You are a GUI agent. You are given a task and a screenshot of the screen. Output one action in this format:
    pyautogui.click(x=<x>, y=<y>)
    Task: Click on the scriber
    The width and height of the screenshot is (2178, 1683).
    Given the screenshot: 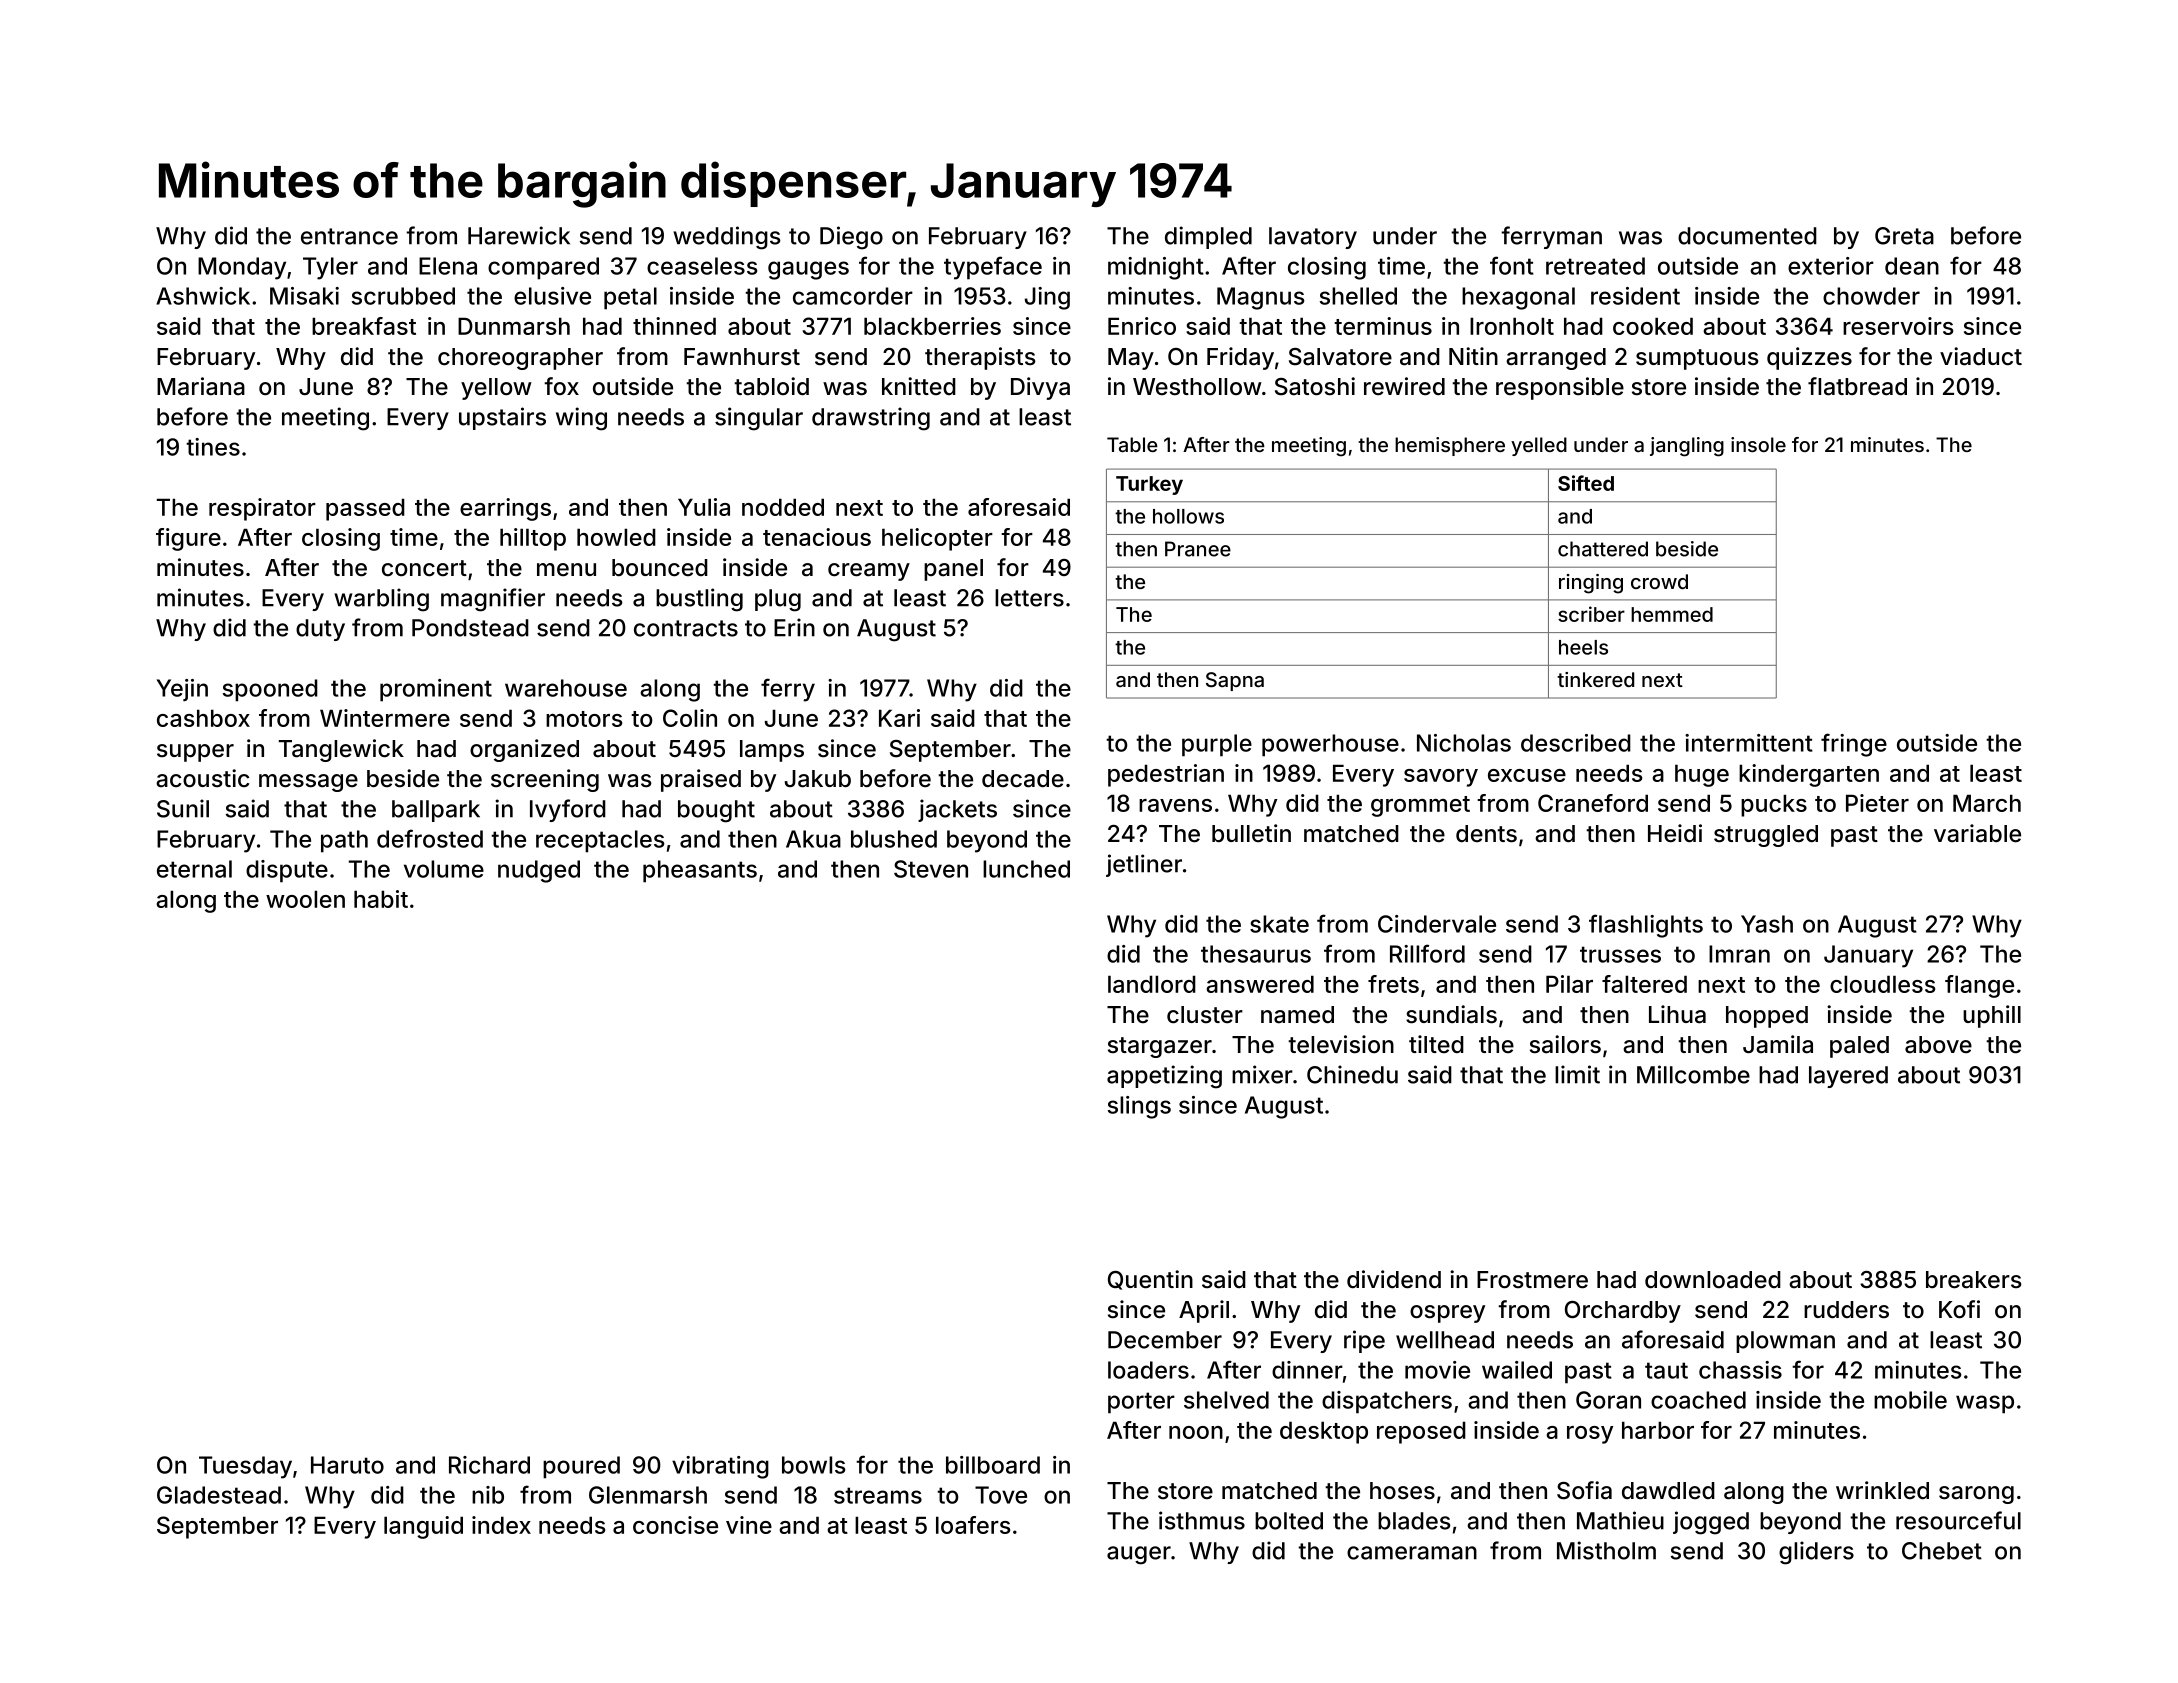 What is the action you would take?
    pyautogui.click(x=1591, y=614)
